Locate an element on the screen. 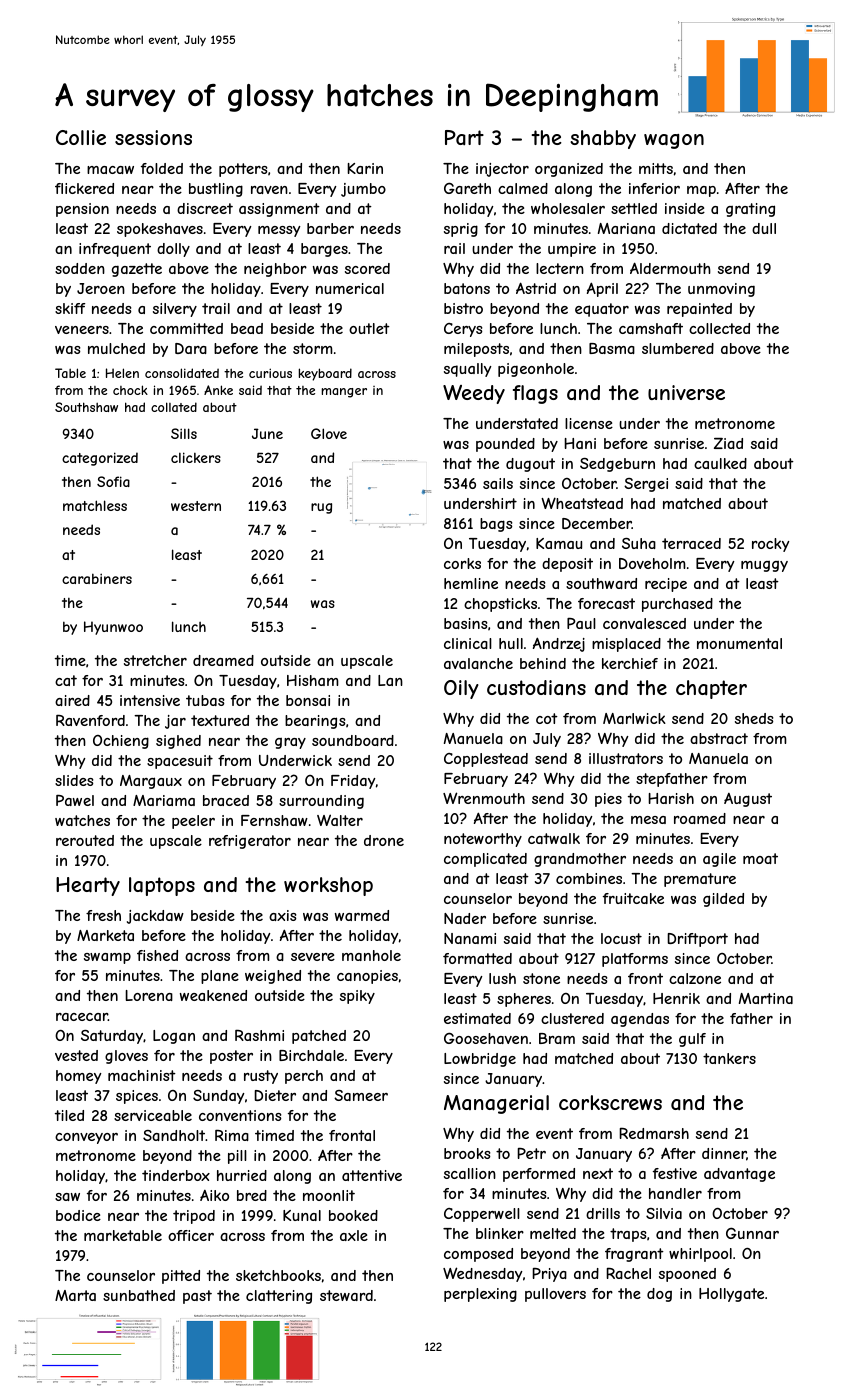 Image resolution: width=849 pixels, height=1400 pixels. dreamed is located at coordinates (223, 660).
